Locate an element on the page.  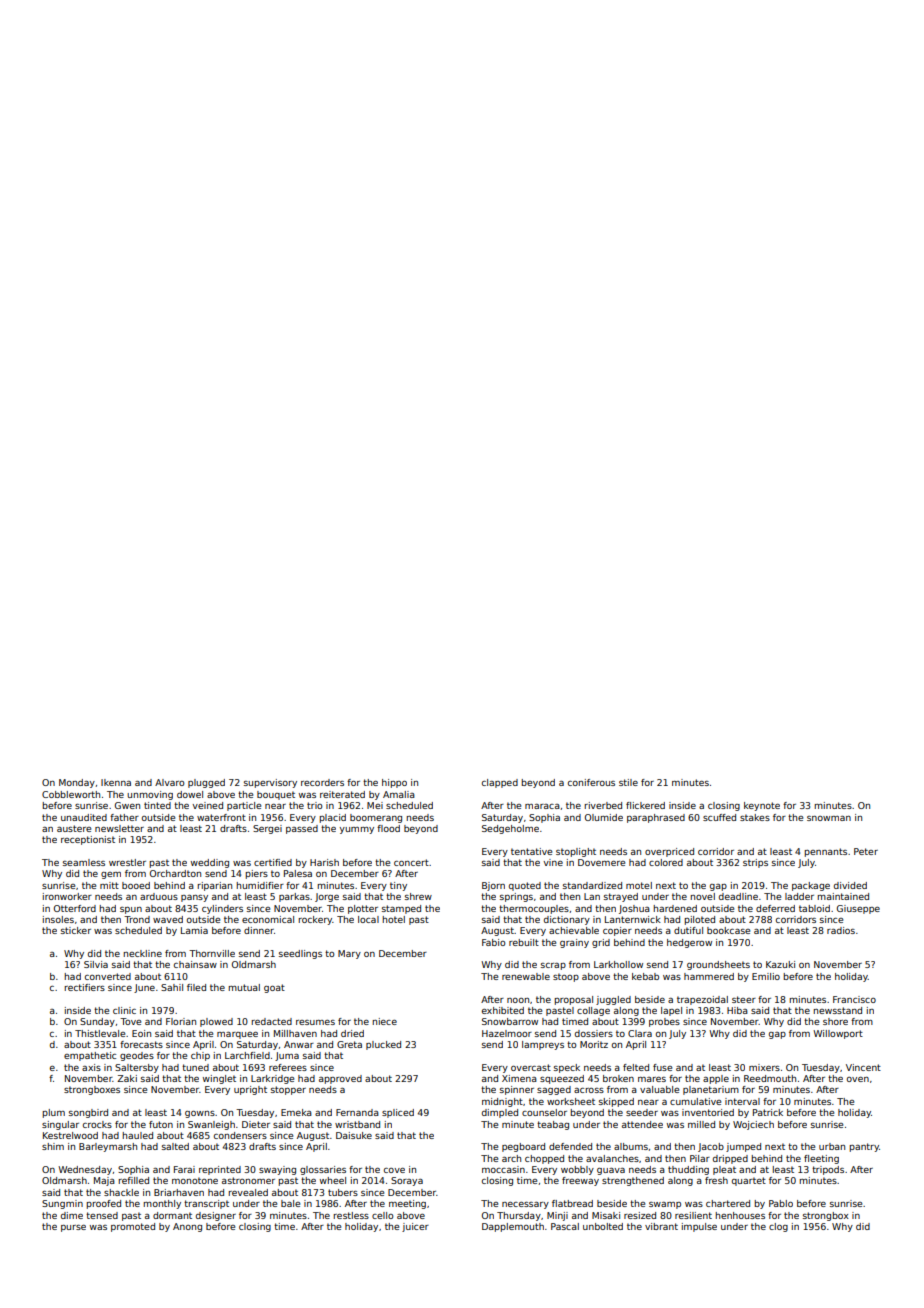
Anong is located at coordinates (187, 1227).
